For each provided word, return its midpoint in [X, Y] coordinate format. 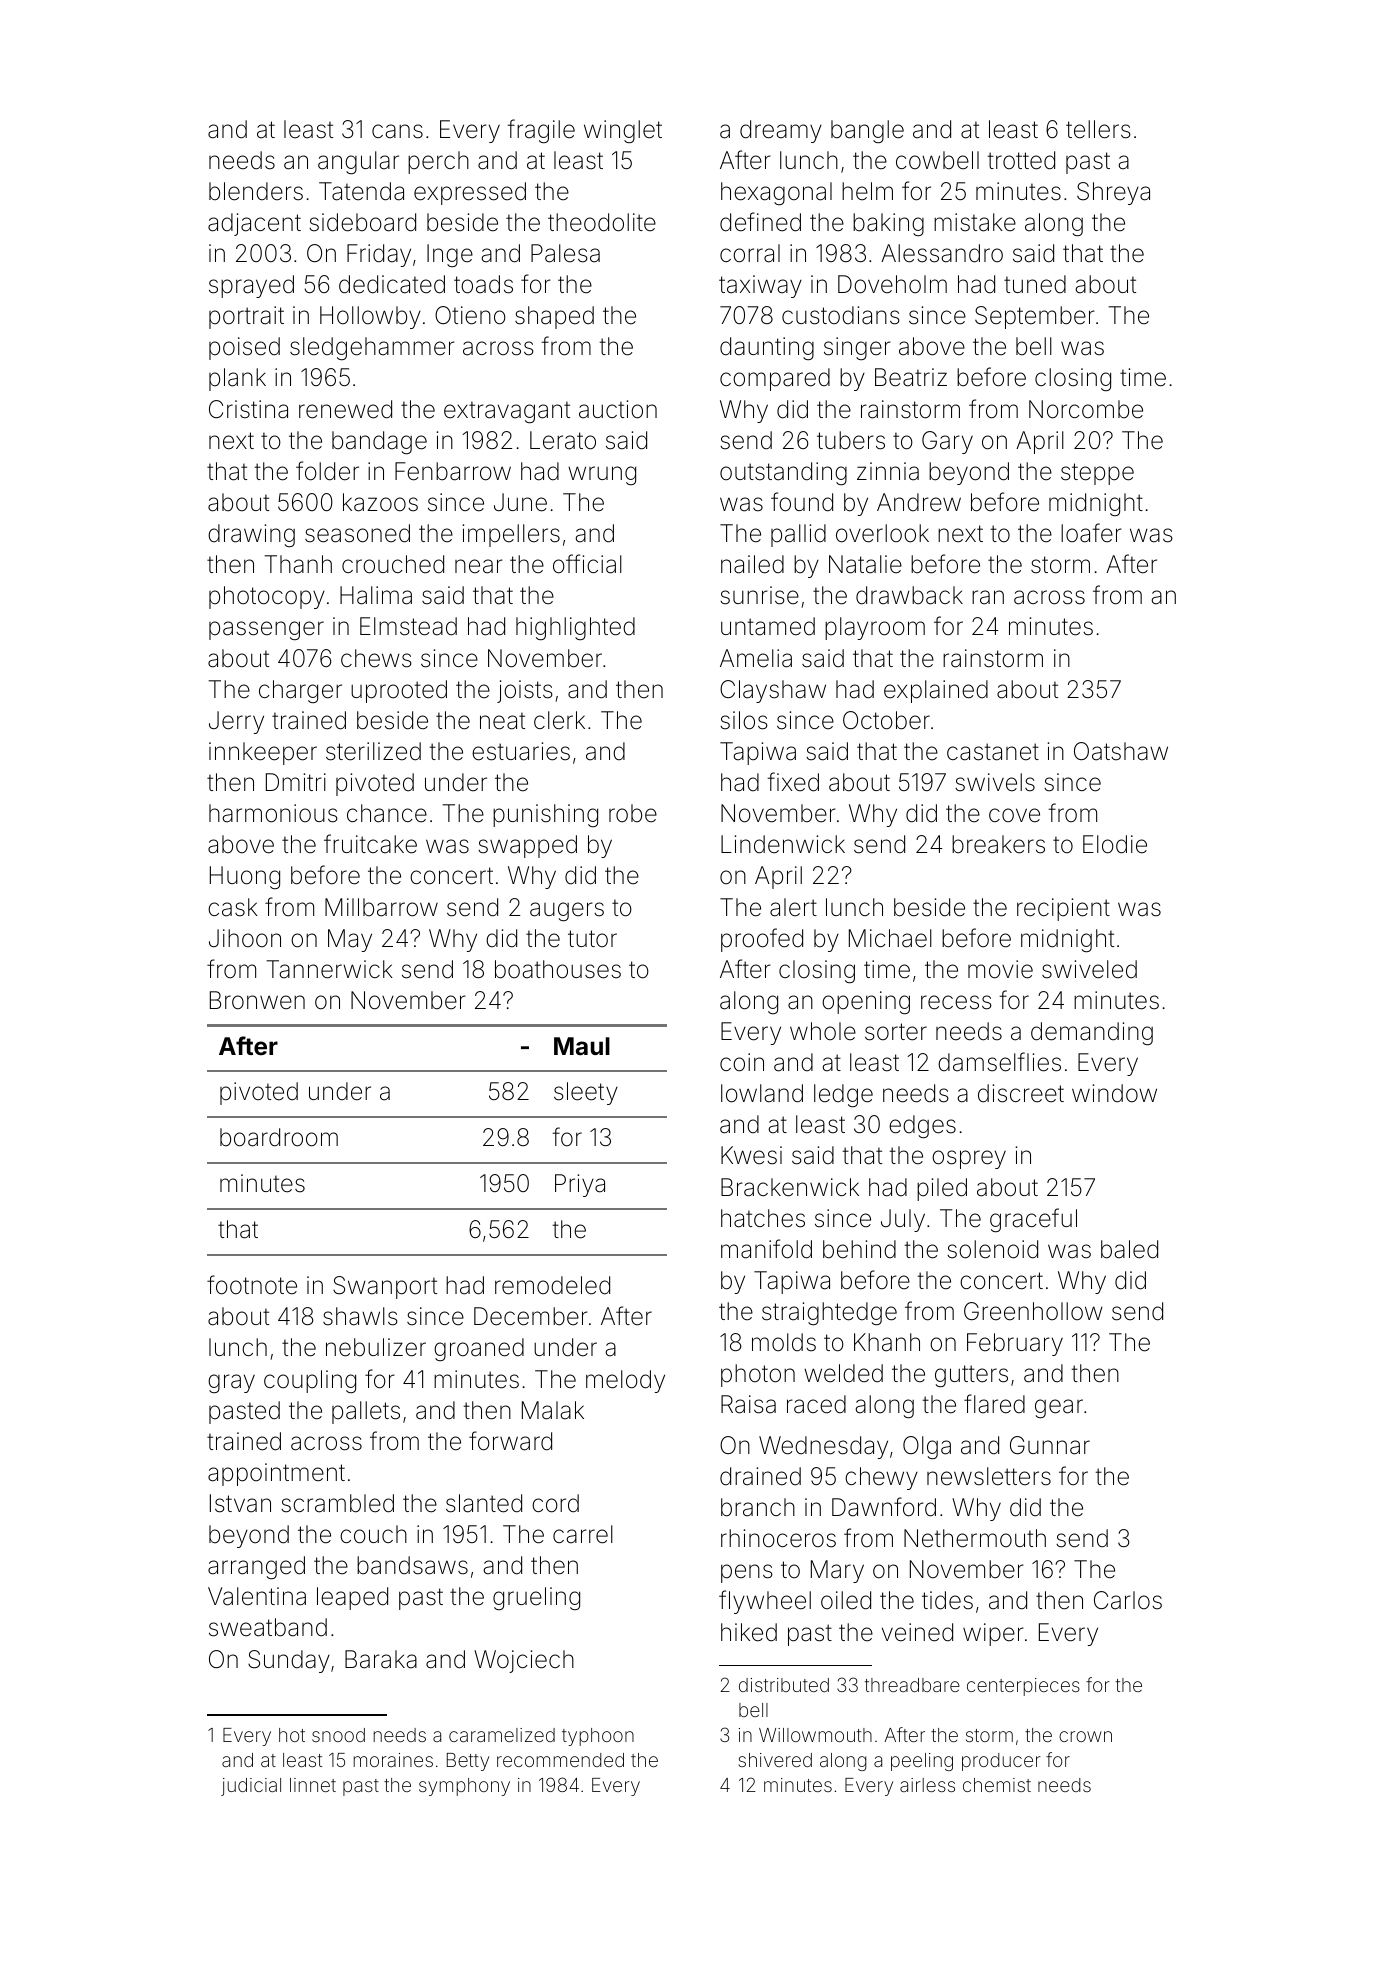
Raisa [748, 1404]
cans [397, 131]
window [1114, 1093]
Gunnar [1050, 1445]
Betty [468, 1762]
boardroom [279, 1137]
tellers [1098, 129]
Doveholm [892, 284]
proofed [762, 940]
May [350, 940]
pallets [366, 1412]
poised [244, 348]
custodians [841, 315]
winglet [623, 131]
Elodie [1115, 844]
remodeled [552, 1285]
